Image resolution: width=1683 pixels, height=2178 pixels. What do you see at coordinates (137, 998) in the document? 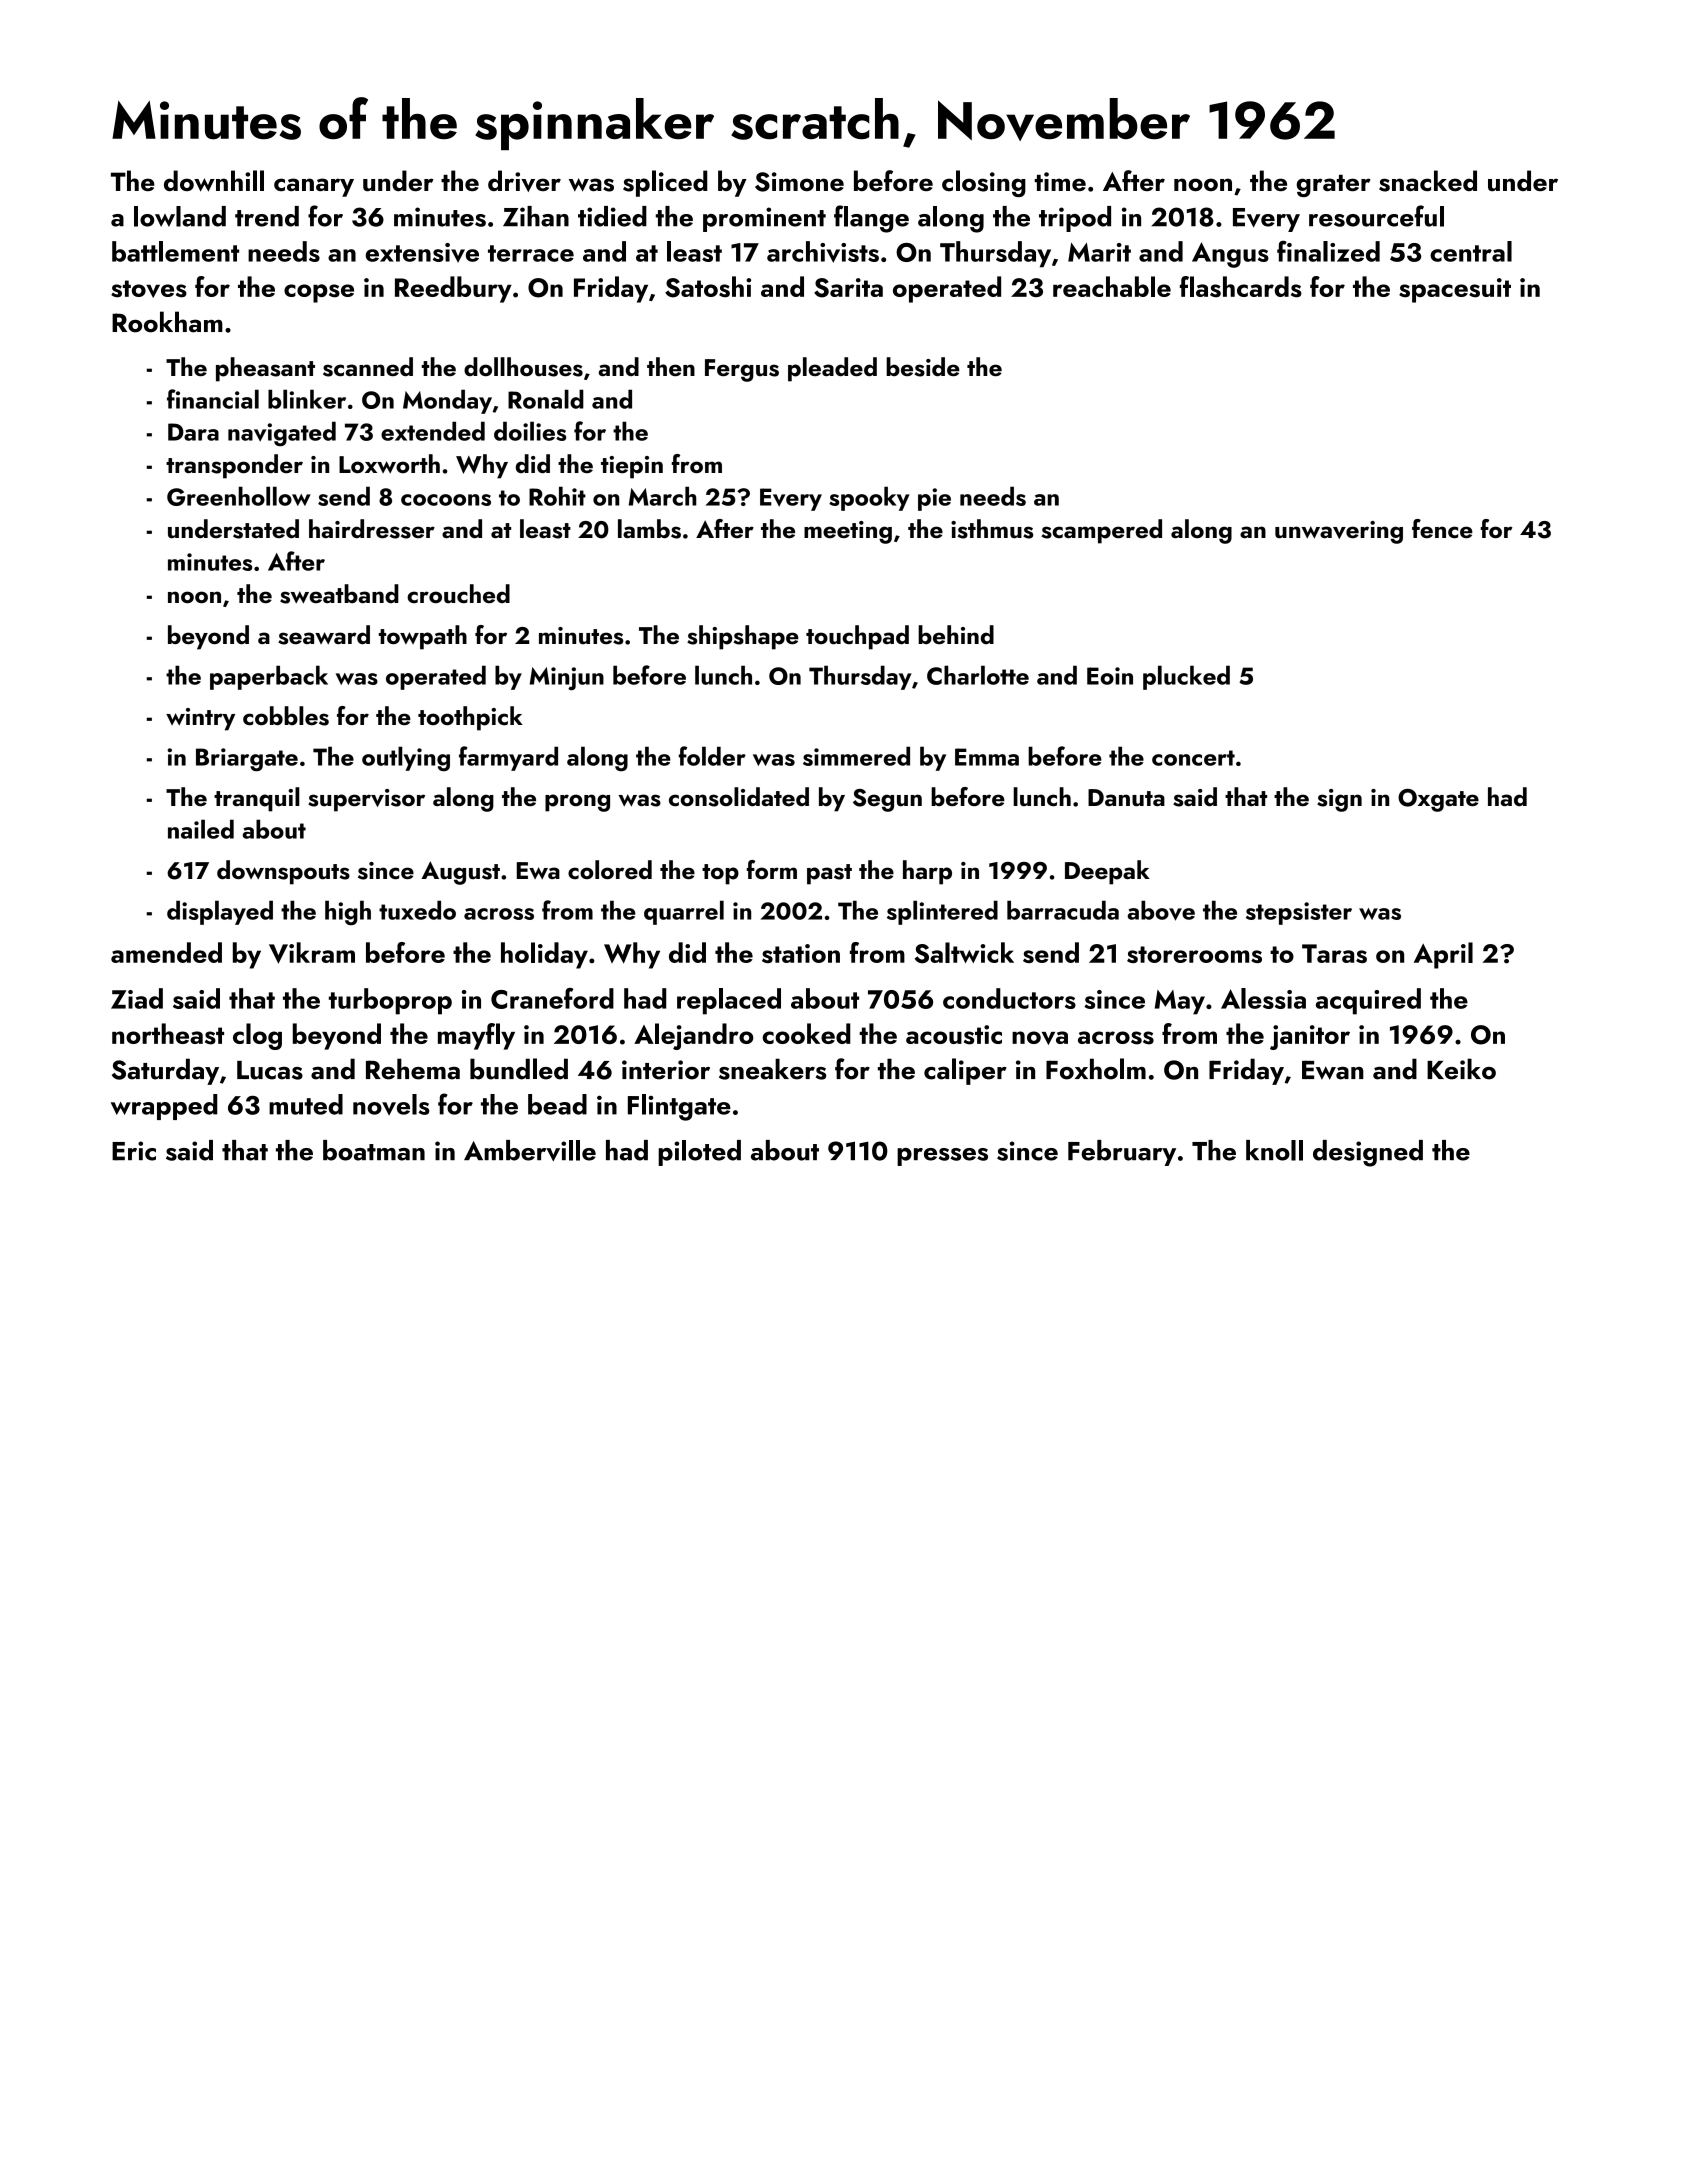
I see `Ziad` at bounding box center [137, 998].
